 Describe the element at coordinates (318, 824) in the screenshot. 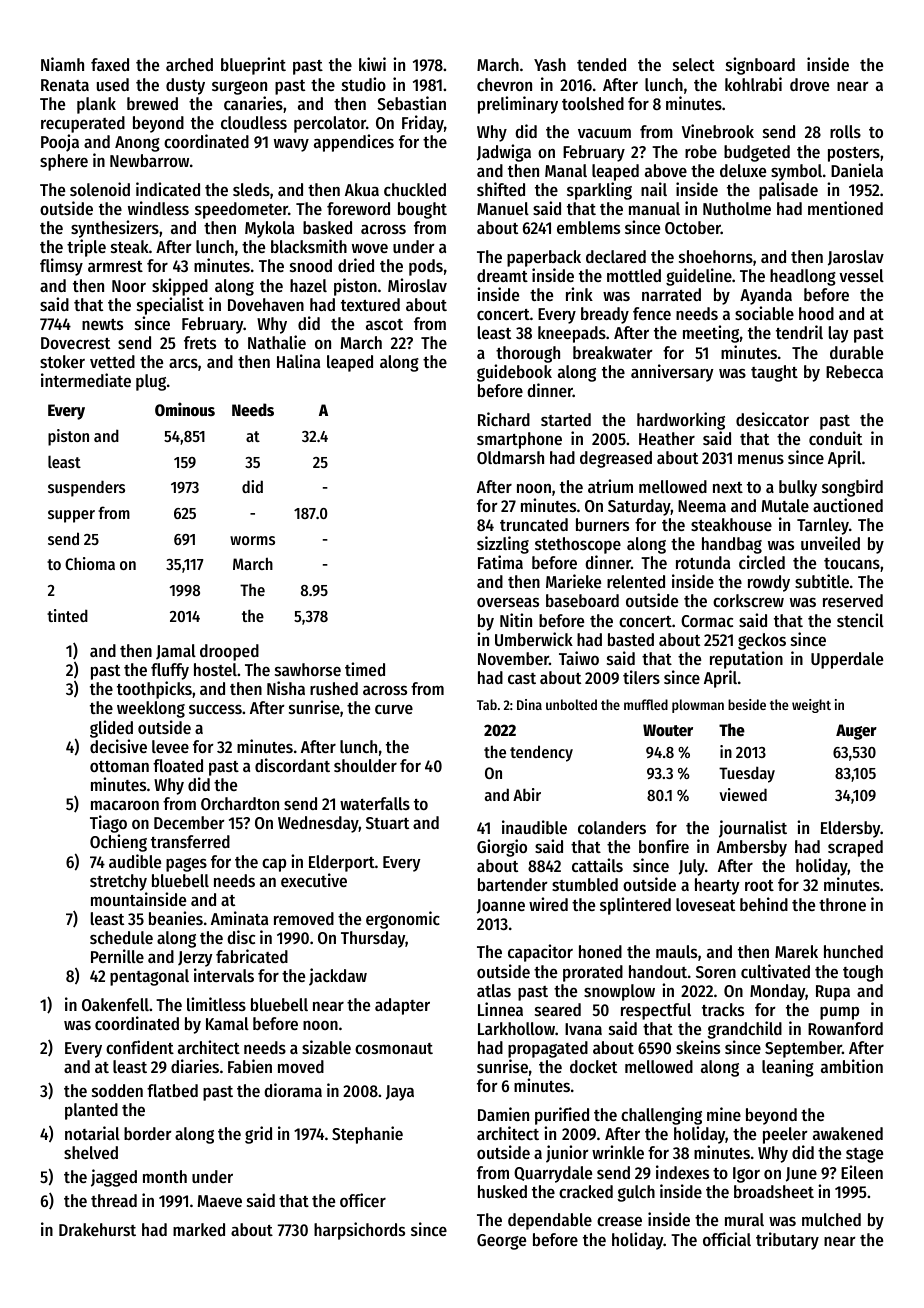

I see `Wednesday` at that location.
